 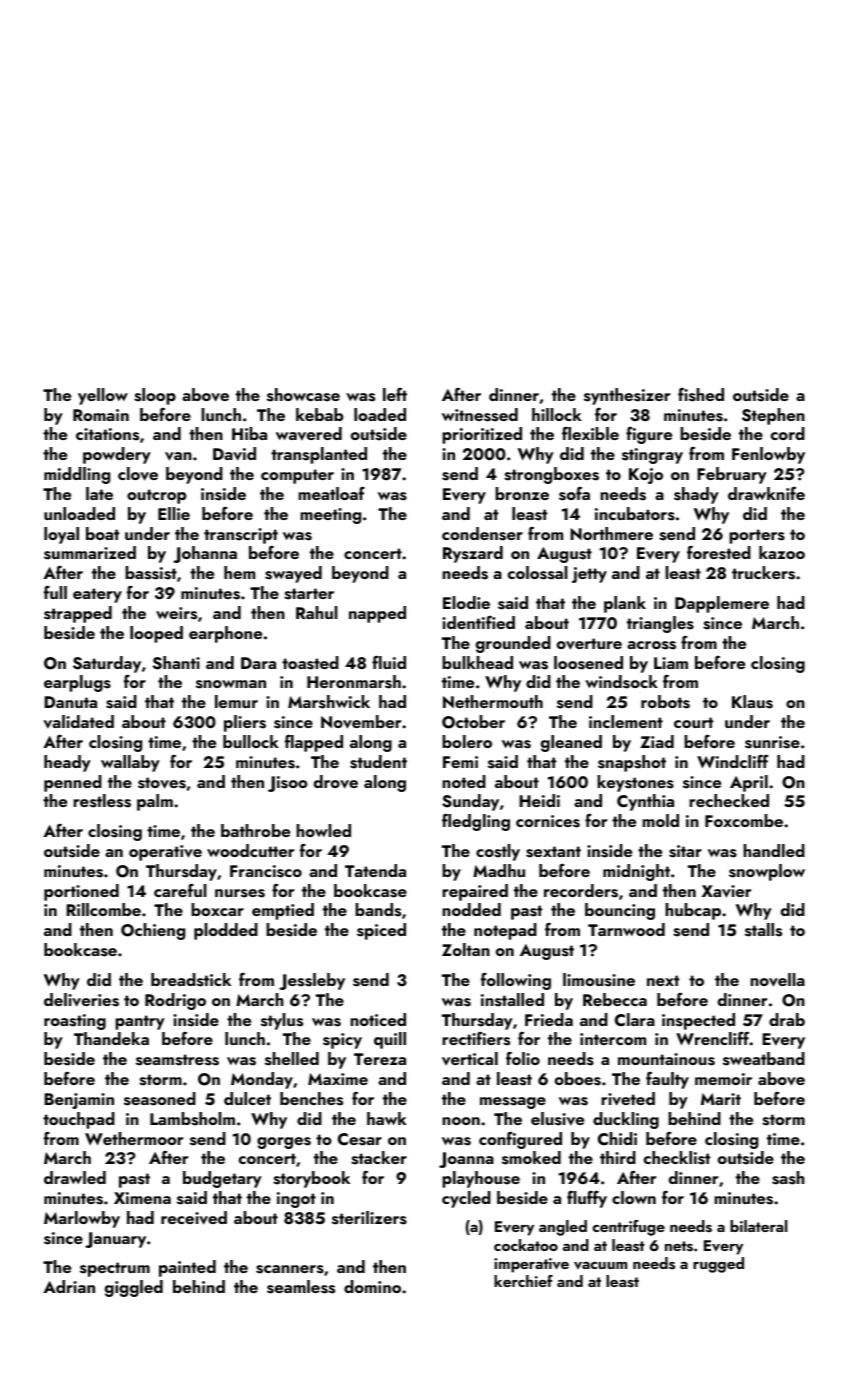 What do you see at coordinates (234, 454) in the screenshot?
I see `David` at bounding box center [234, 454].
